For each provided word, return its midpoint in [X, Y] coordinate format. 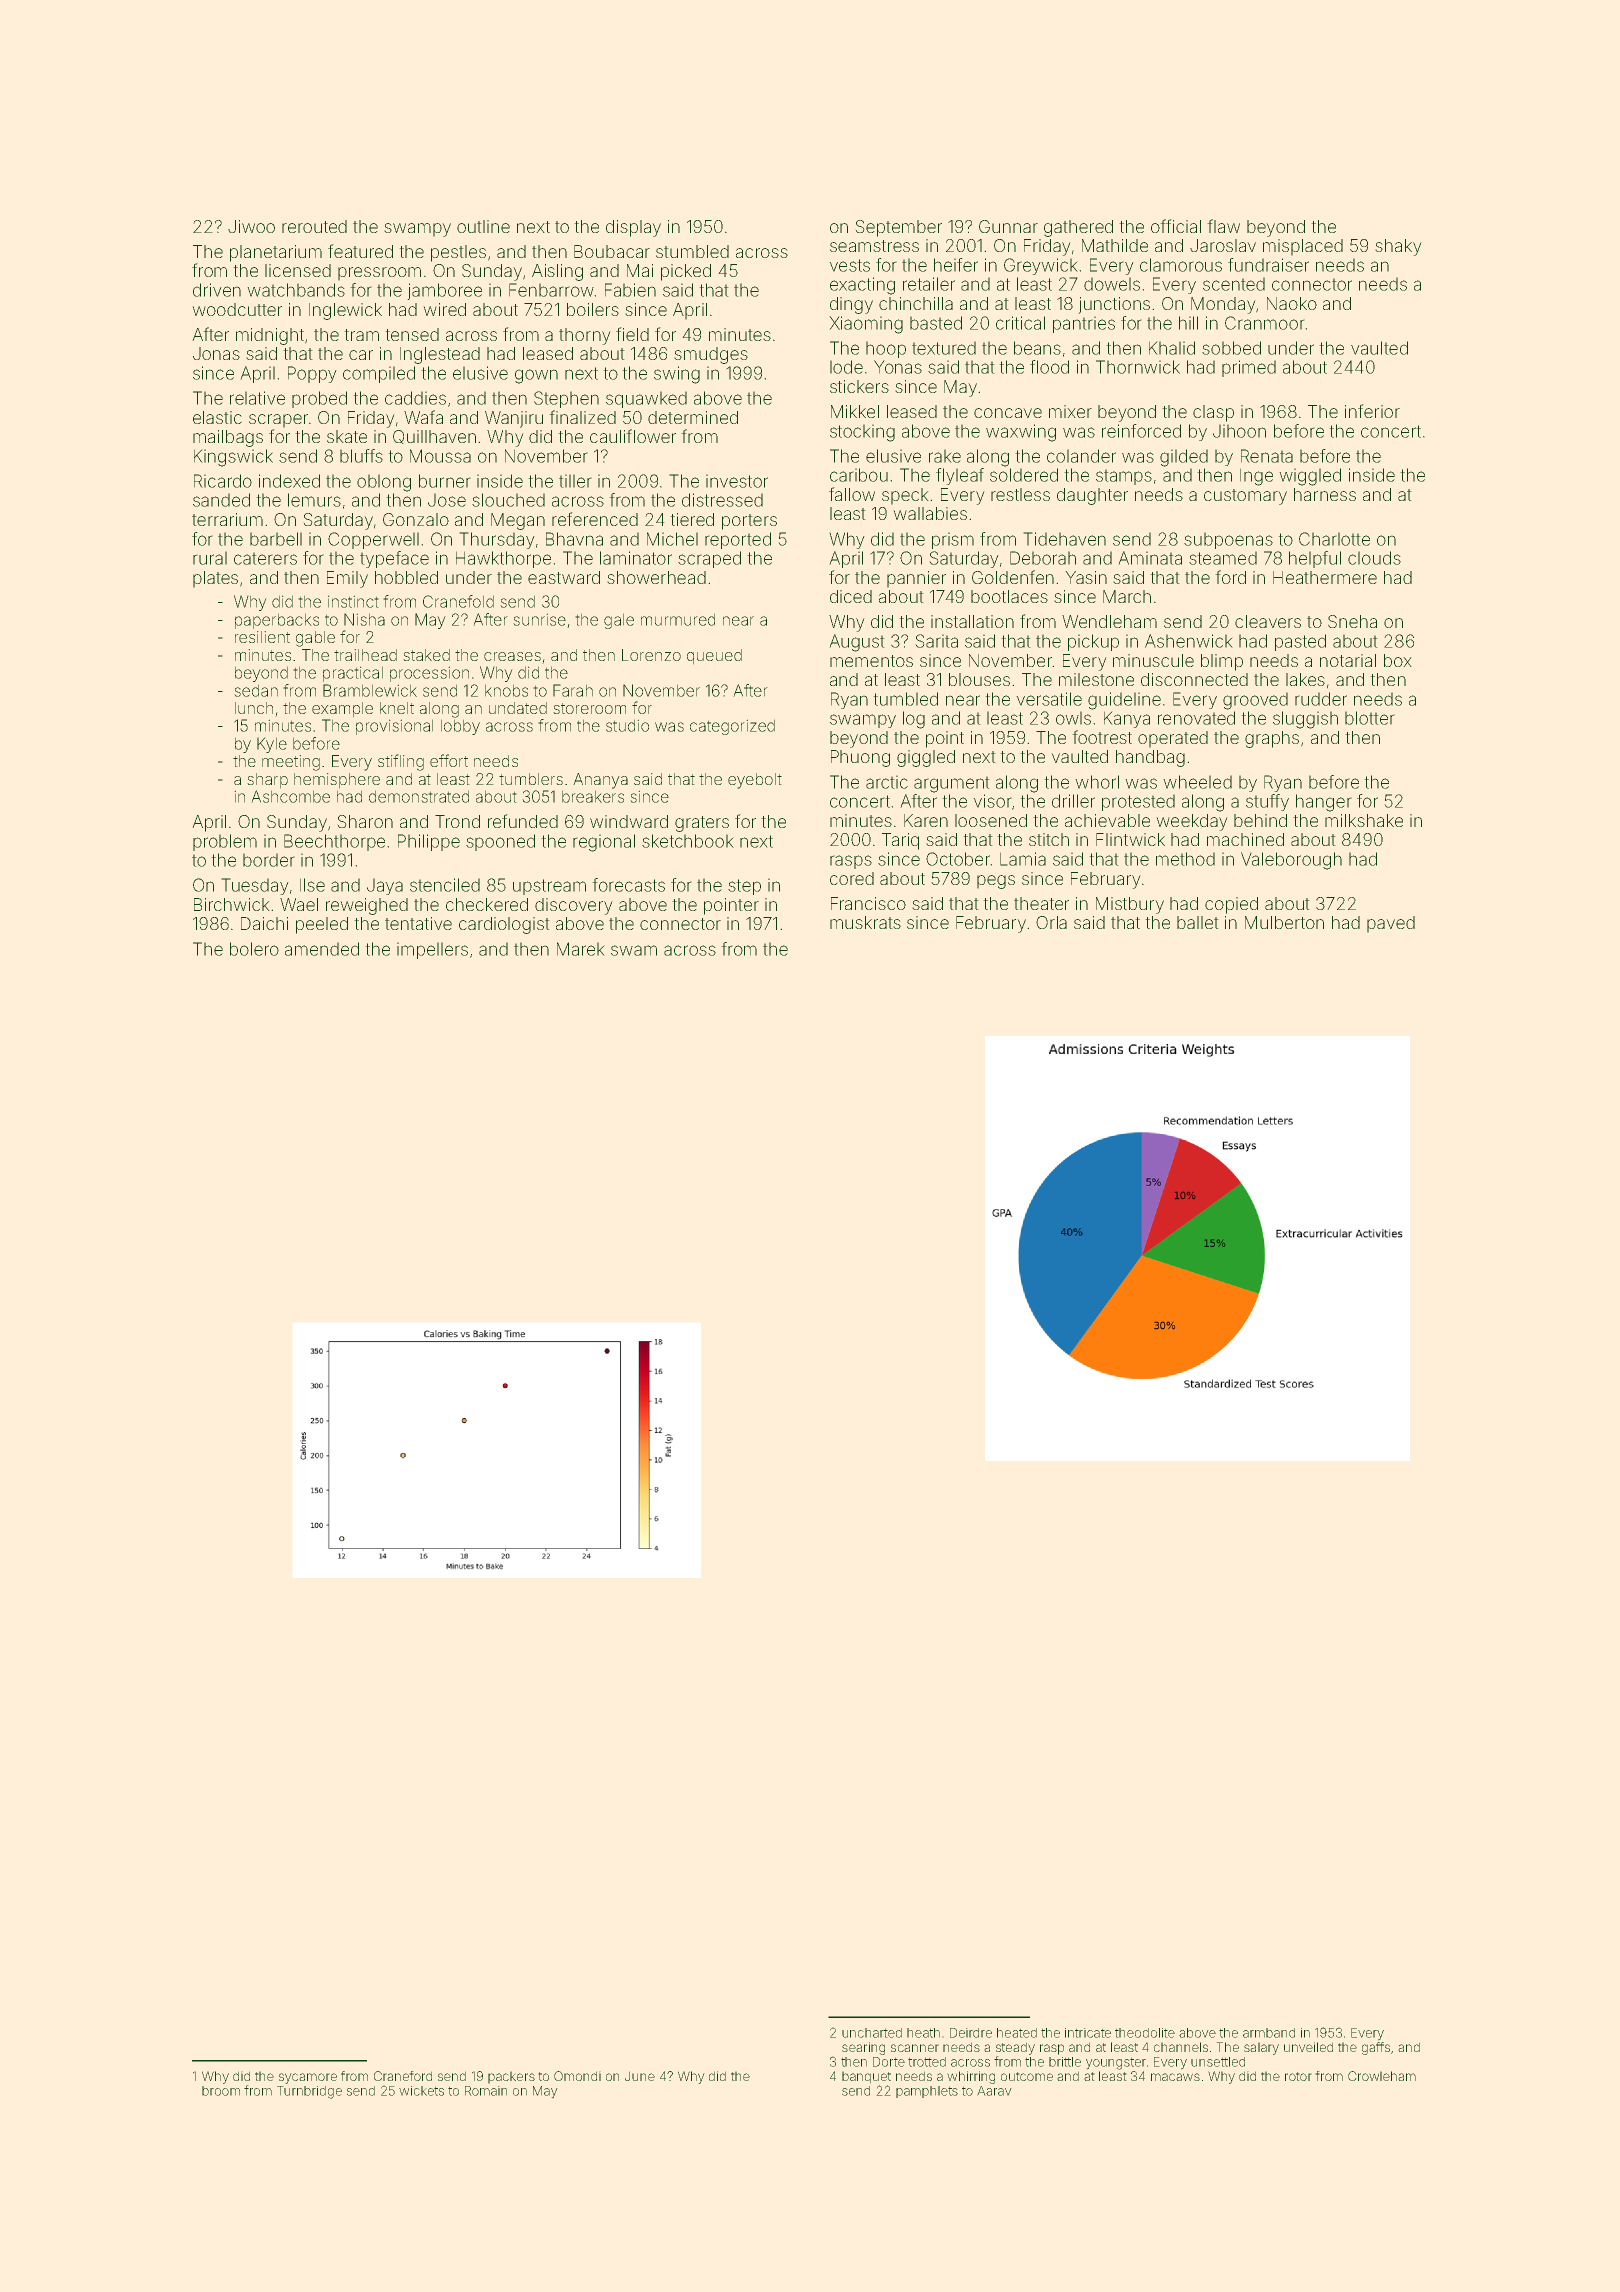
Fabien [630, 290]
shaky [1398, 247]
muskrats [865, 922]
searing [863, 2048]
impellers [432, 950]
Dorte [889, 2062]
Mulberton [1284, 922]
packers [511, 2077]
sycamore [308, 2078]
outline [483, 226]
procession [429, 674]
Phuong [860, 758]
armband [1269, 2033]
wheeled [1197, 782]
